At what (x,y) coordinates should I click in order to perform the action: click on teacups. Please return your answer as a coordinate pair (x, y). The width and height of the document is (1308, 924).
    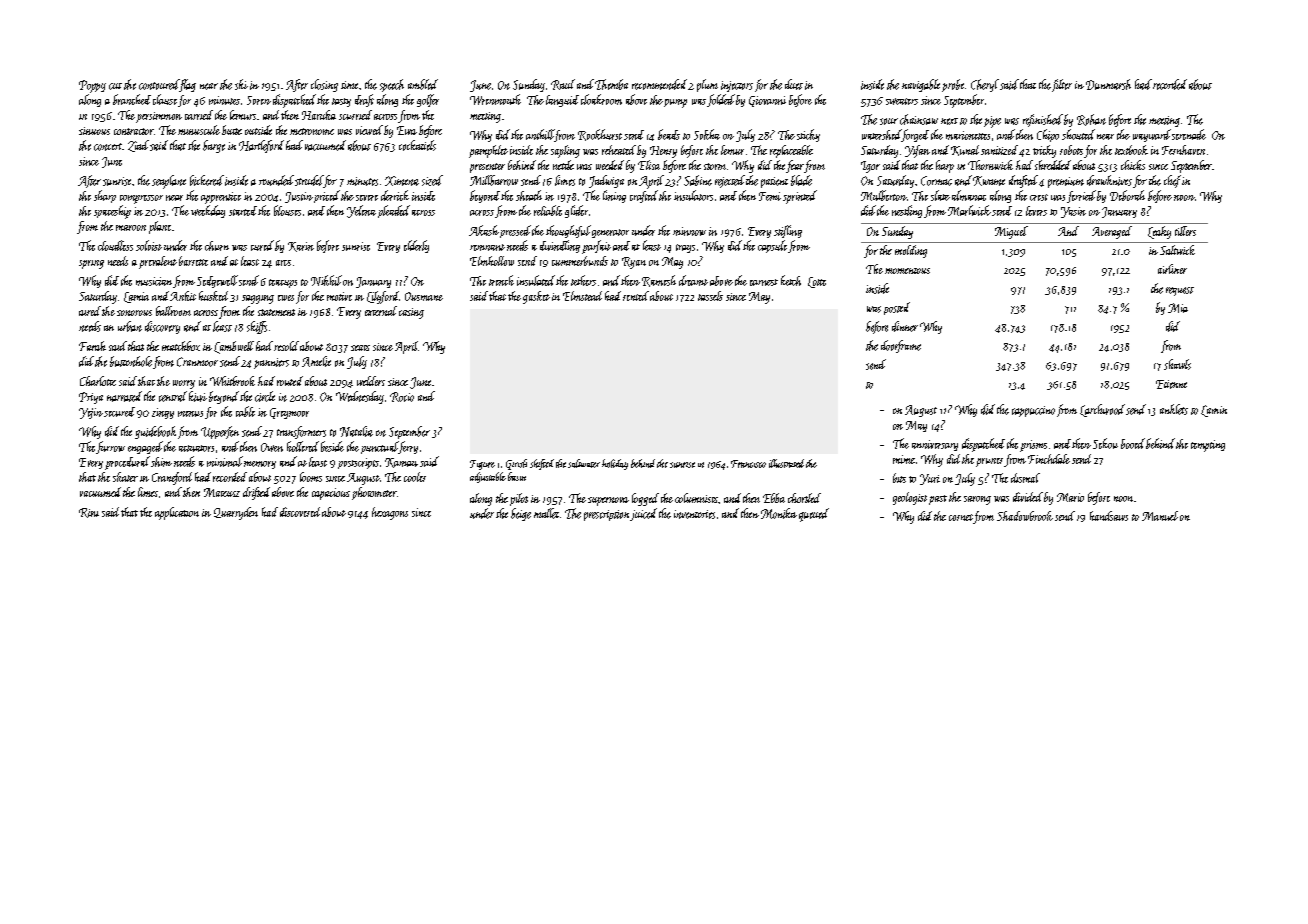
    Looking at the image, I should click on (283, 283).
